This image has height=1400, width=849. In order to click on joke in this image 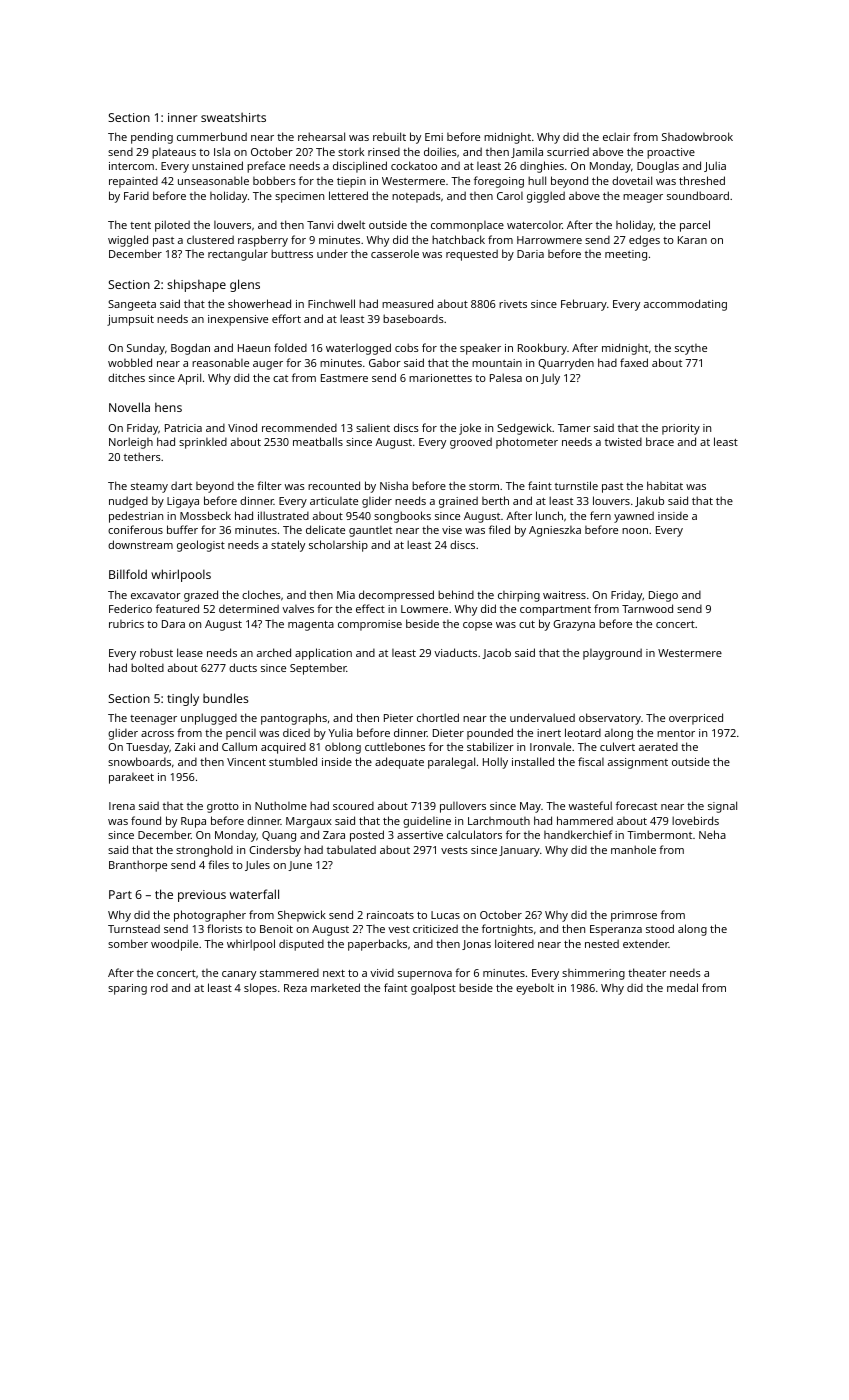, I will do `click(470, 429)`.
